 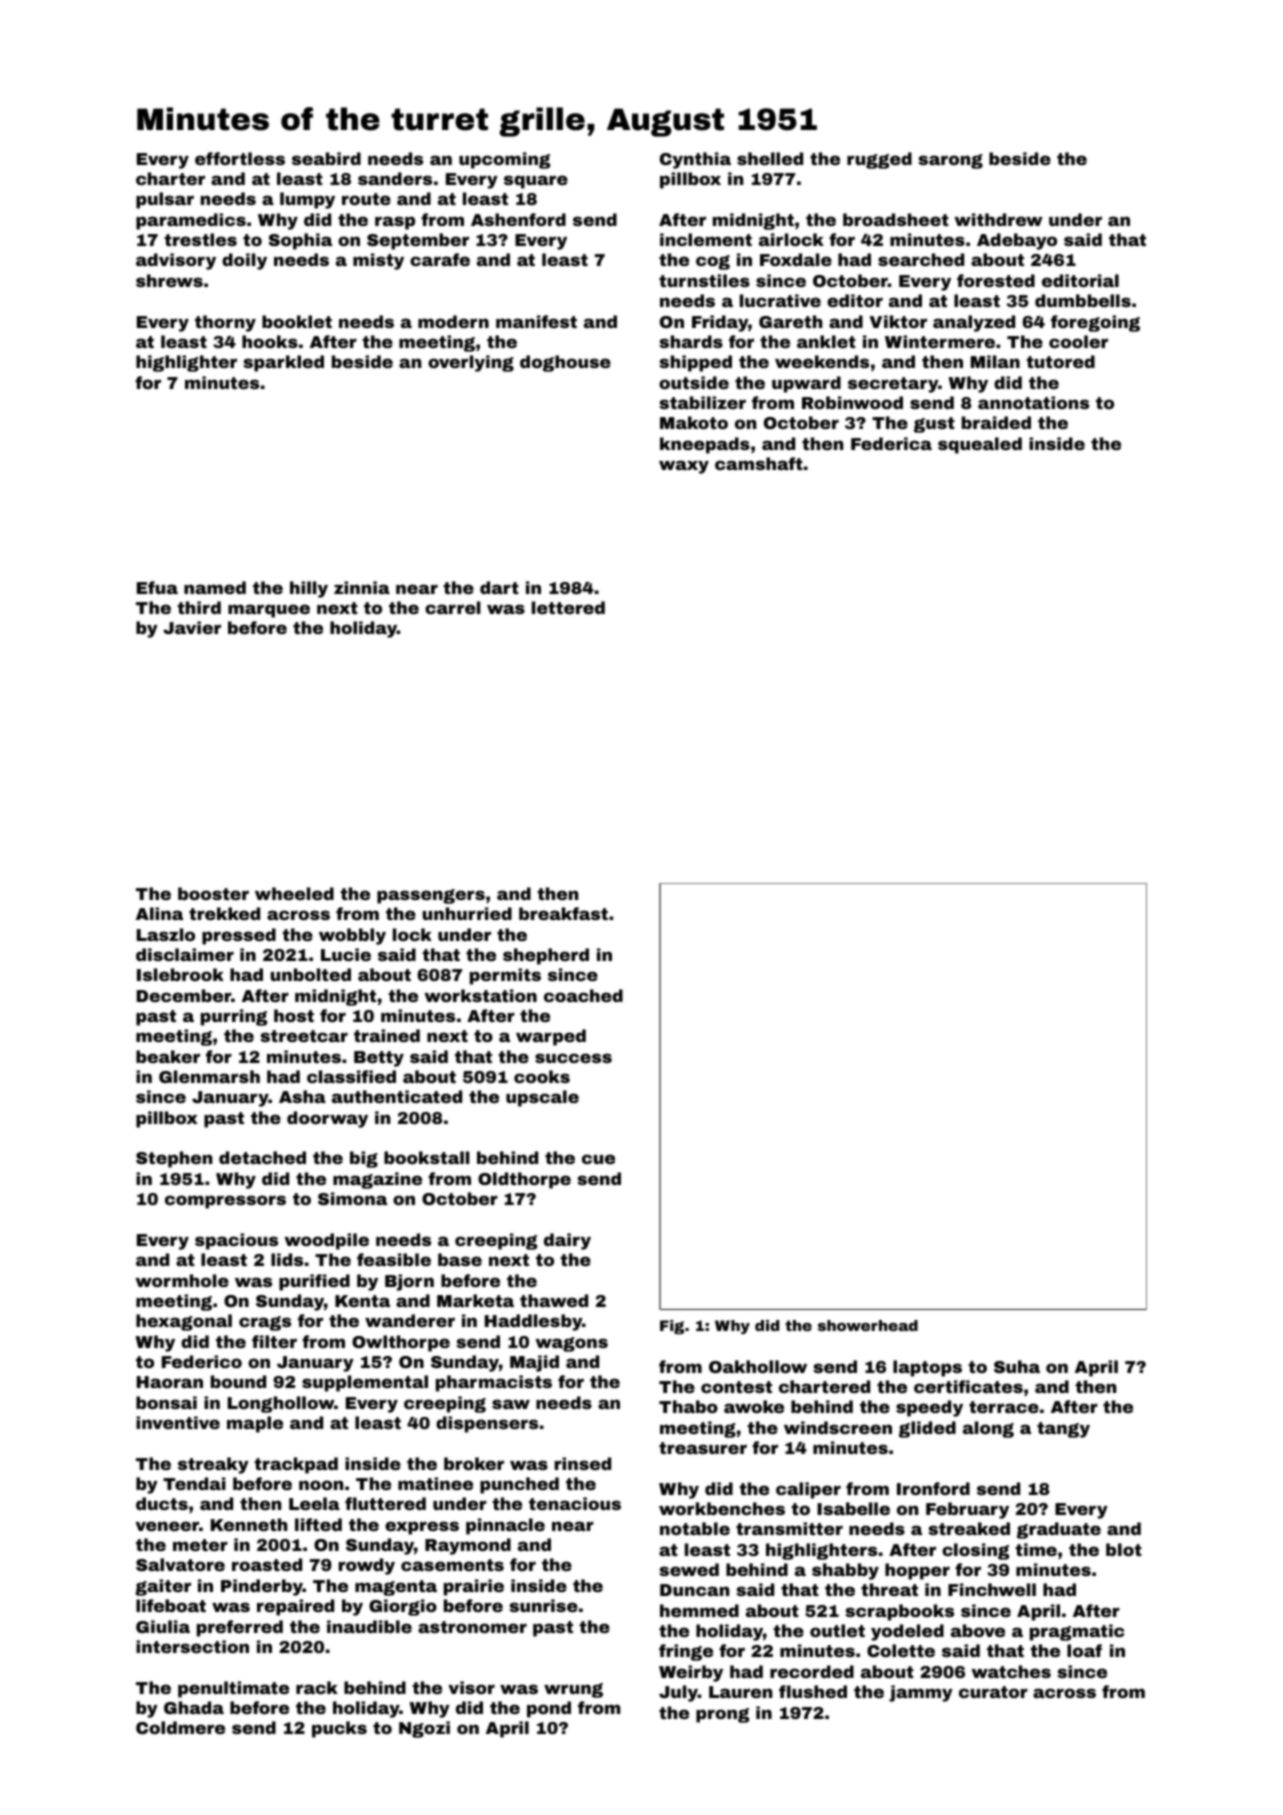 I want to click on breakfast, so click(x=563, y=913).
